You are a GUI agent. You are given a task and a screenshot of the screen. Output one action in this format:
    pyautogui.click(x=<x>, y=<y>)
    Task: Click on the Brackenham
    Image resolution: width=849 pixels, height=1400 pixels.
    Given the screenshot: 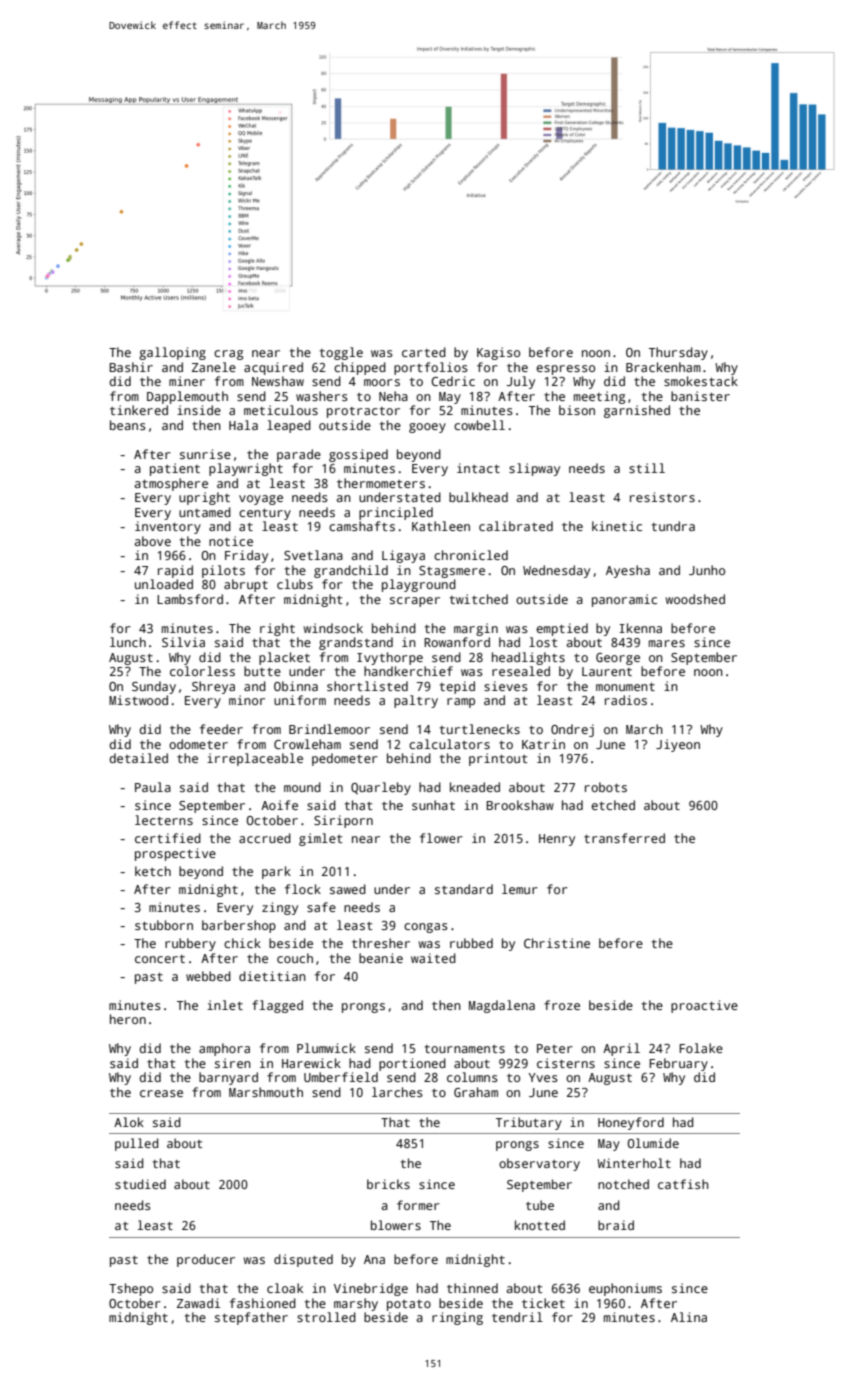 What is the action you would take?
    pyautogui.click(x=663, y=367)
